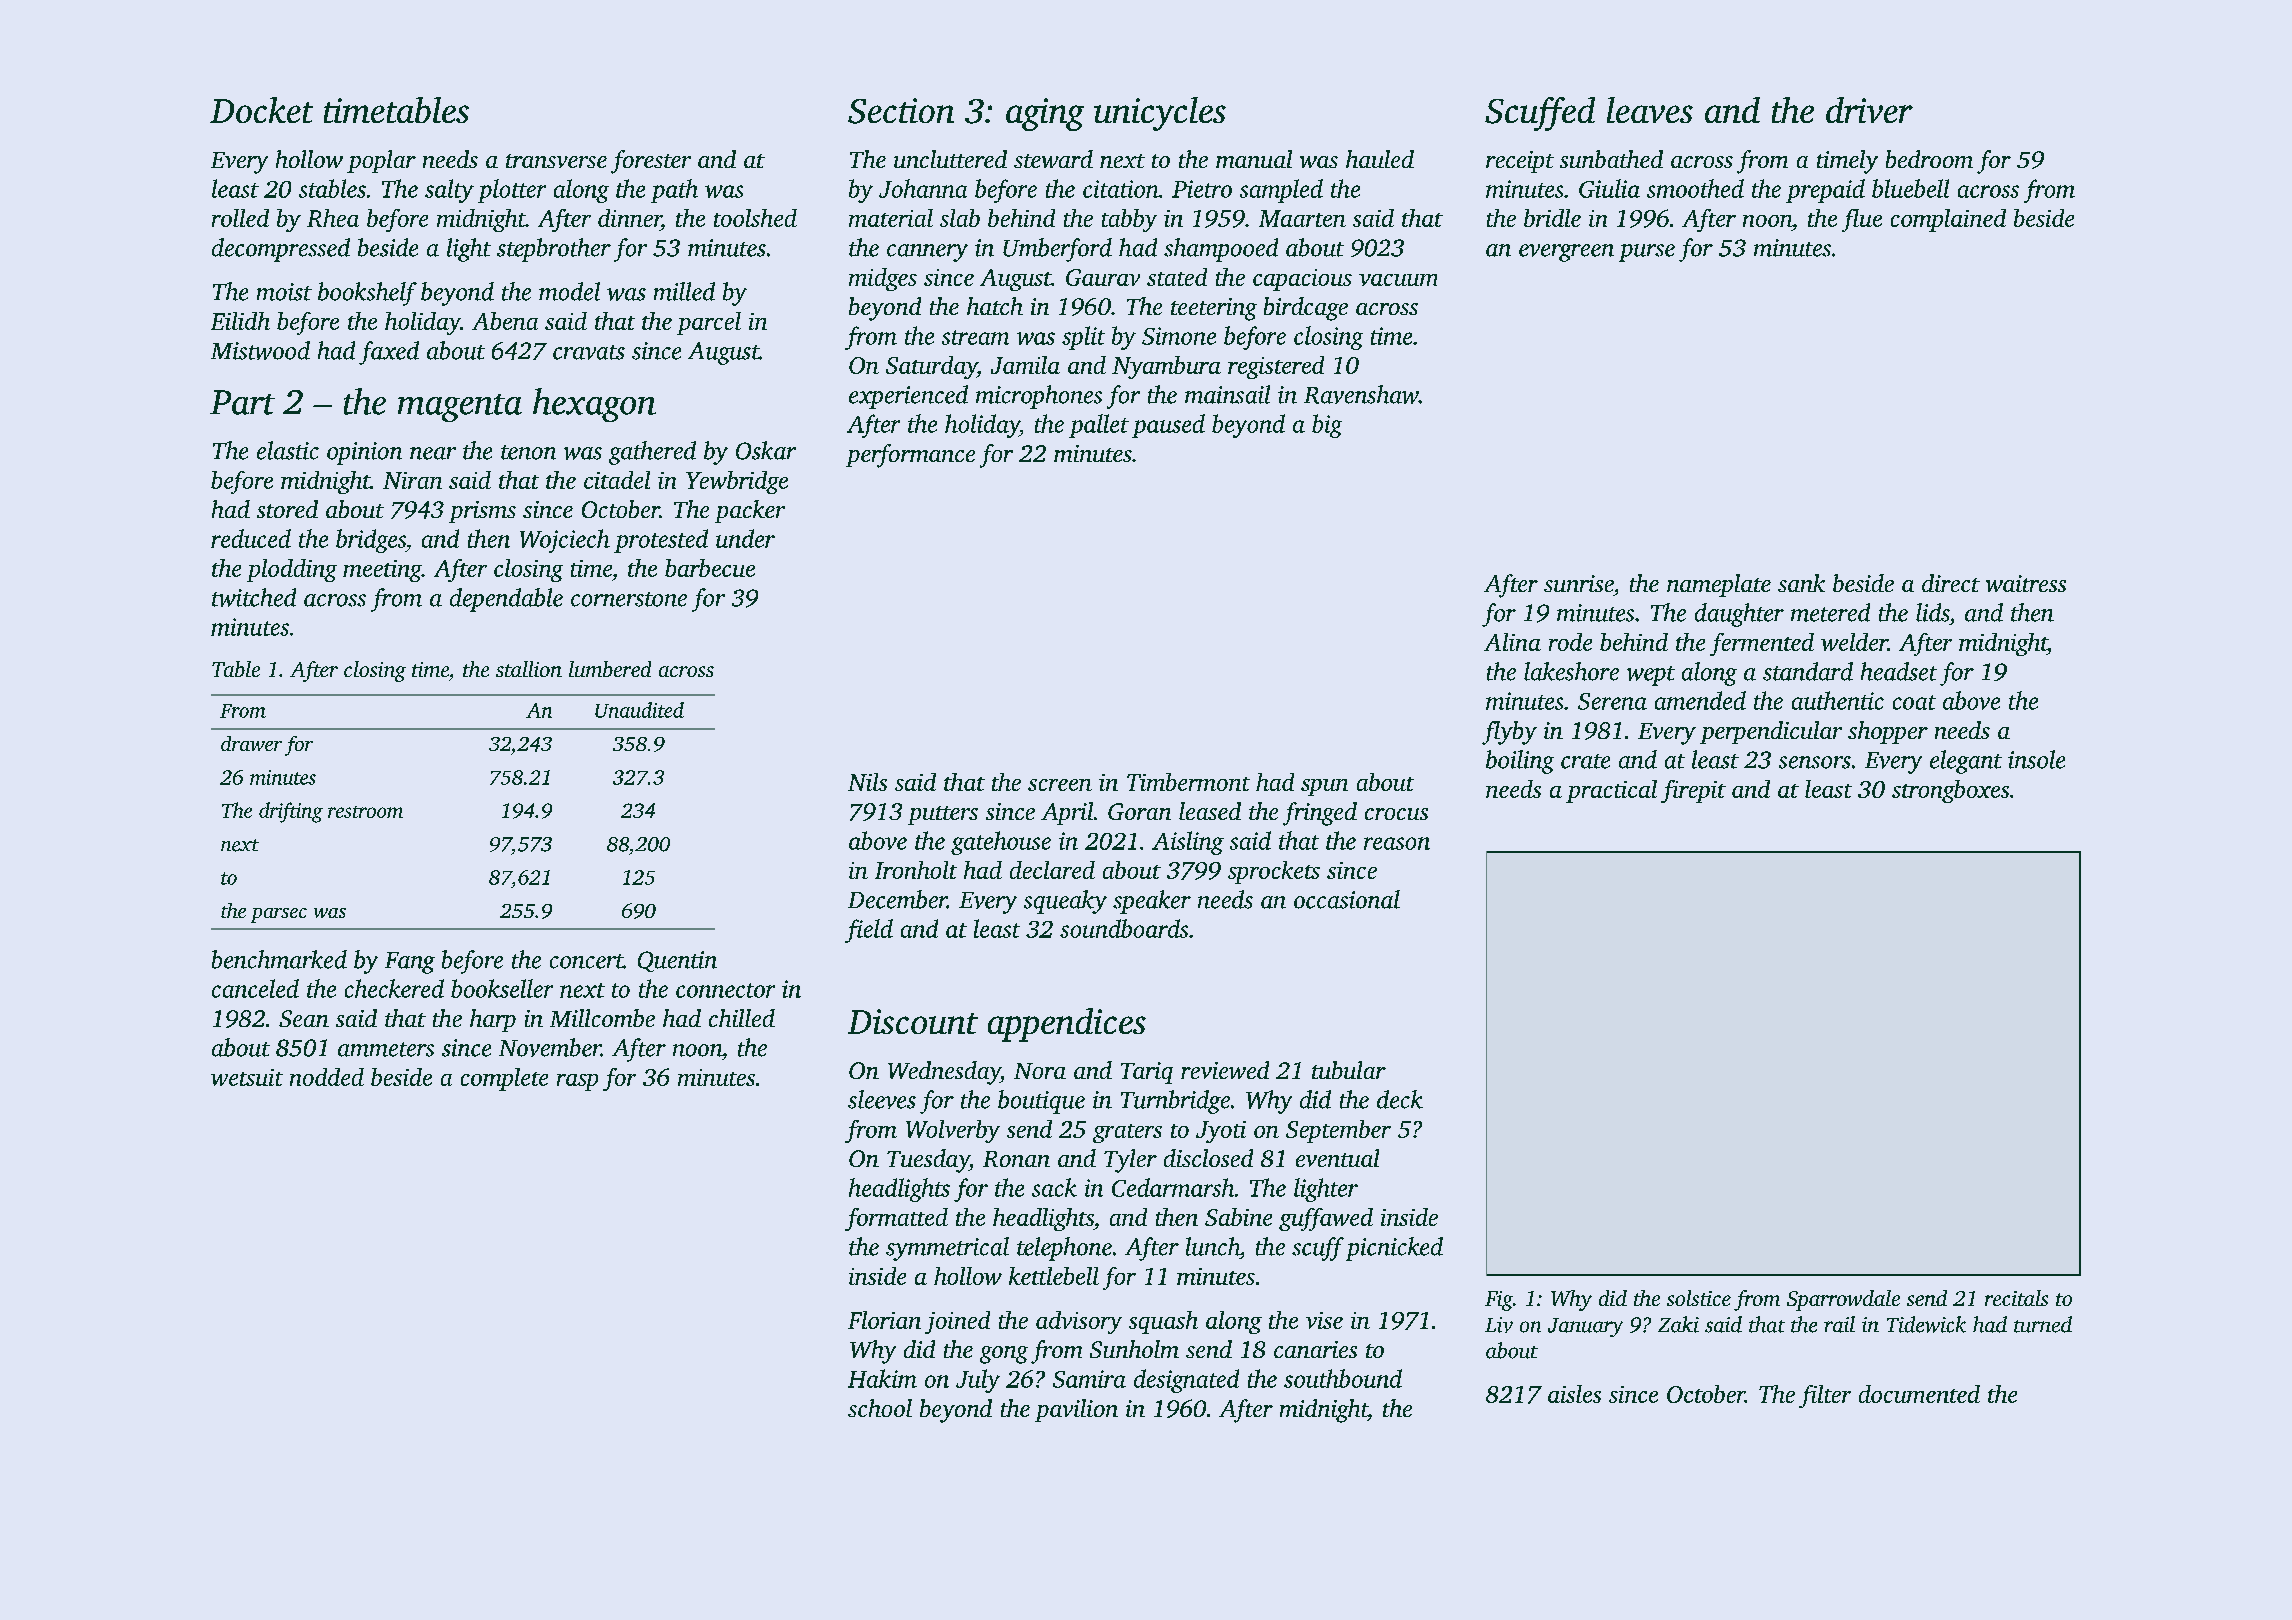 This document has height=1620, width=2292. Describe the element at coordinates (880, 1408) in the document. I see `school` at that location.
